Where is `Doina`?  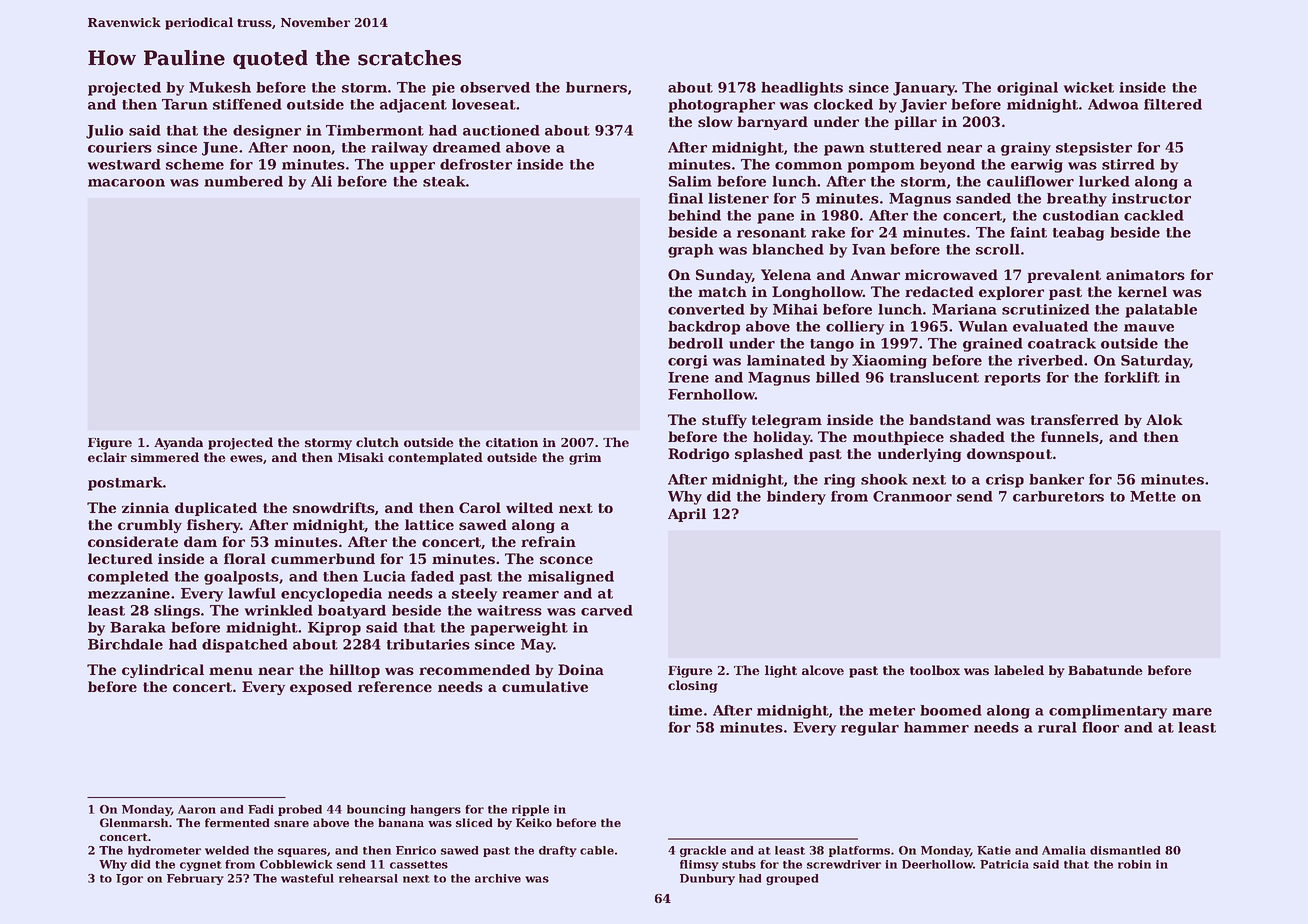
Doina is located at coordinates (581, 669).
